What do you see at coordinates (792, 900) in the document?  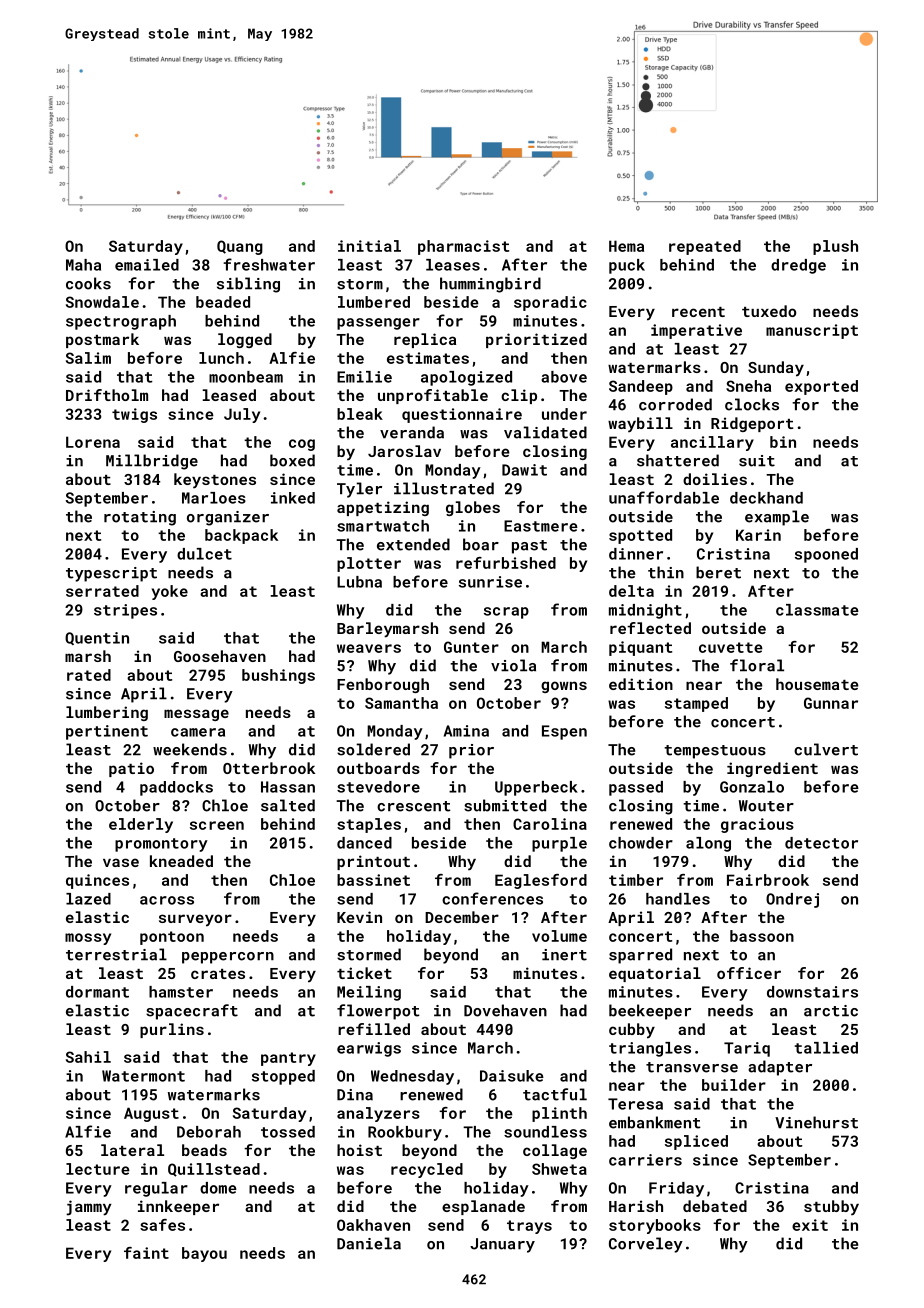 I see `Ondrej` at bounding box center [792, 900].
